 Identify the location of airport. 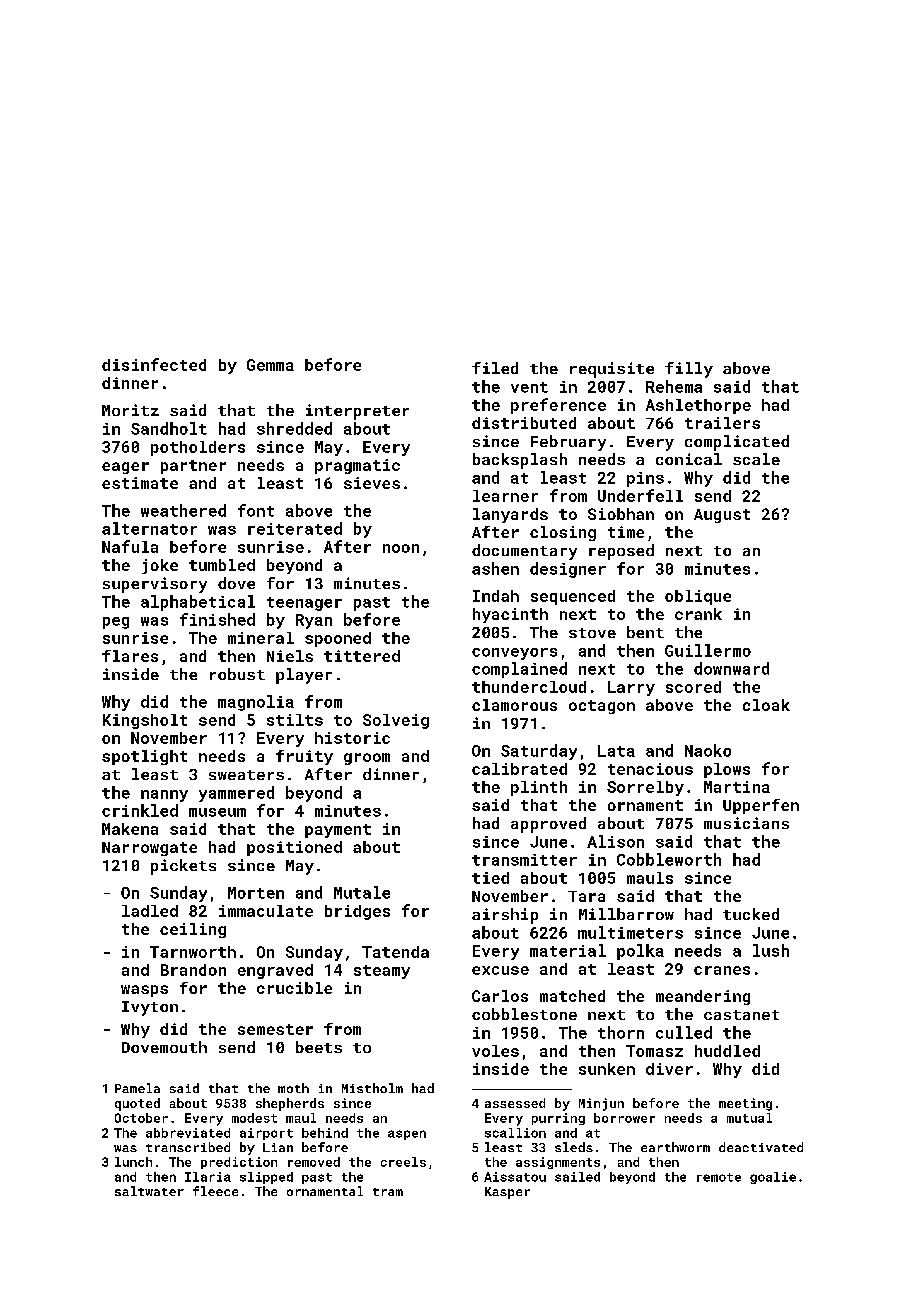
(266, 1134).
